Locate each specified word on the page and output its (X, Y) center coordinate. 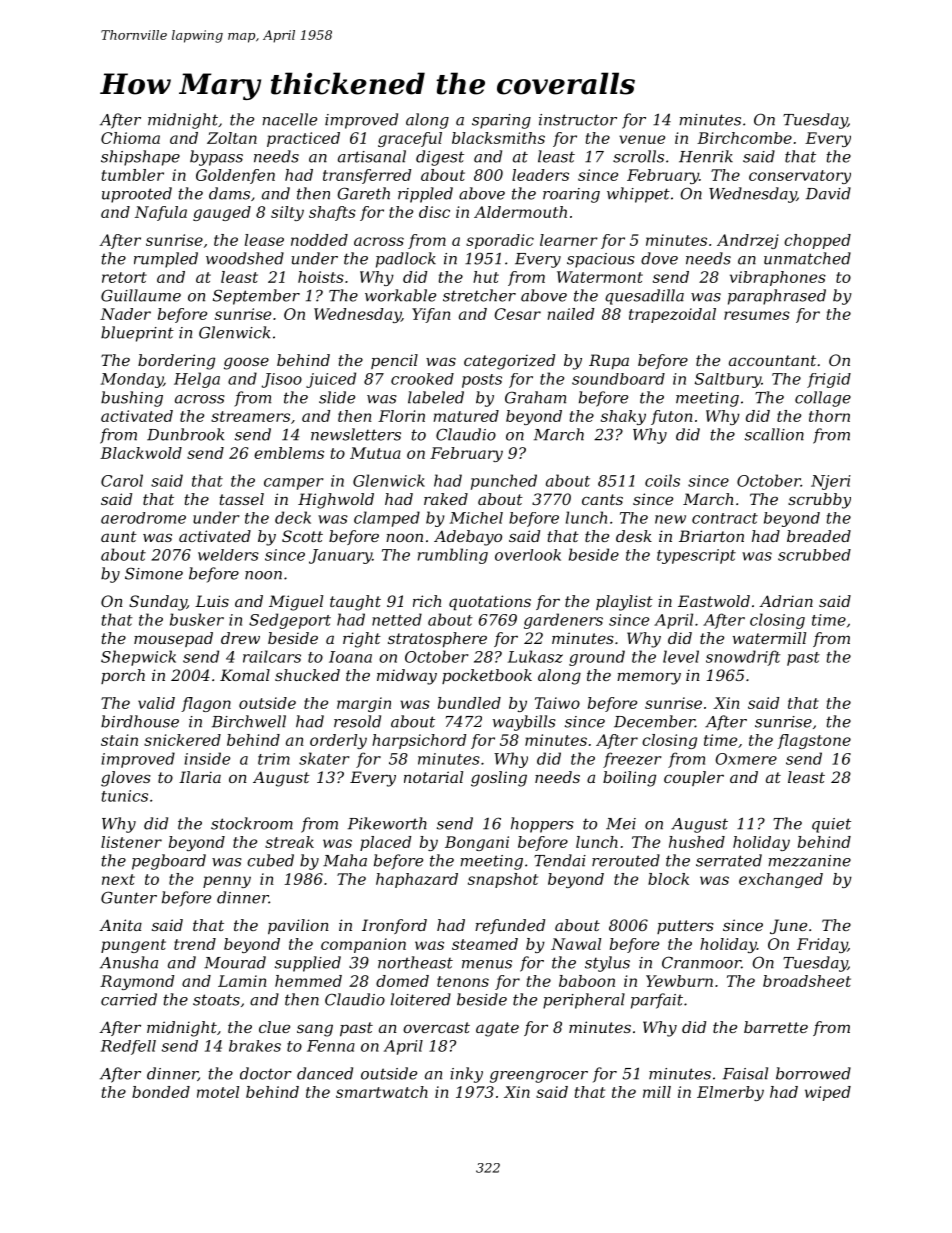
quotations (490, 602)
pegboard (169, 862)
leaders (540, 175)
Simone (154, 573)
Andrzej (748, 241)
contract (725, 518)
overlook (528, 555)
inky (466, 1075)
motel (218, 1092)
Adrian (786, 601)
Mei (621, 824)
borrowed (813, 1073)
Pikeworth (387, 823)
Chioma (130, 138)
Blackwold (141, 453)
